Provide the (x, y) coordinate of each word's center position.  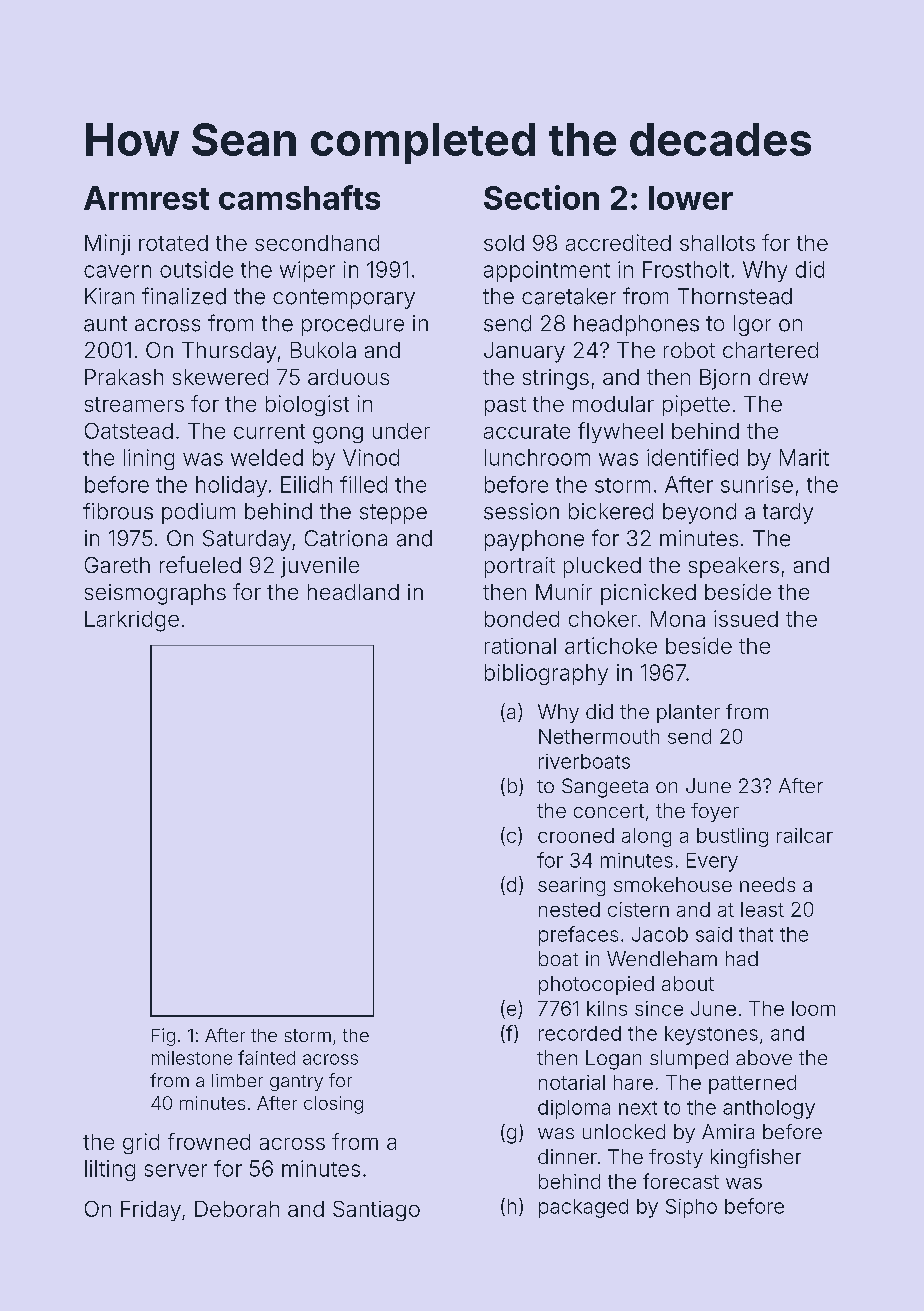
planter (688, 713)
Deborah (237, 1209)
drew (783, 377)
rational (520, 646)
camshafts (299, 197)
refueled (200, 564)
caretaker (569, 296)
